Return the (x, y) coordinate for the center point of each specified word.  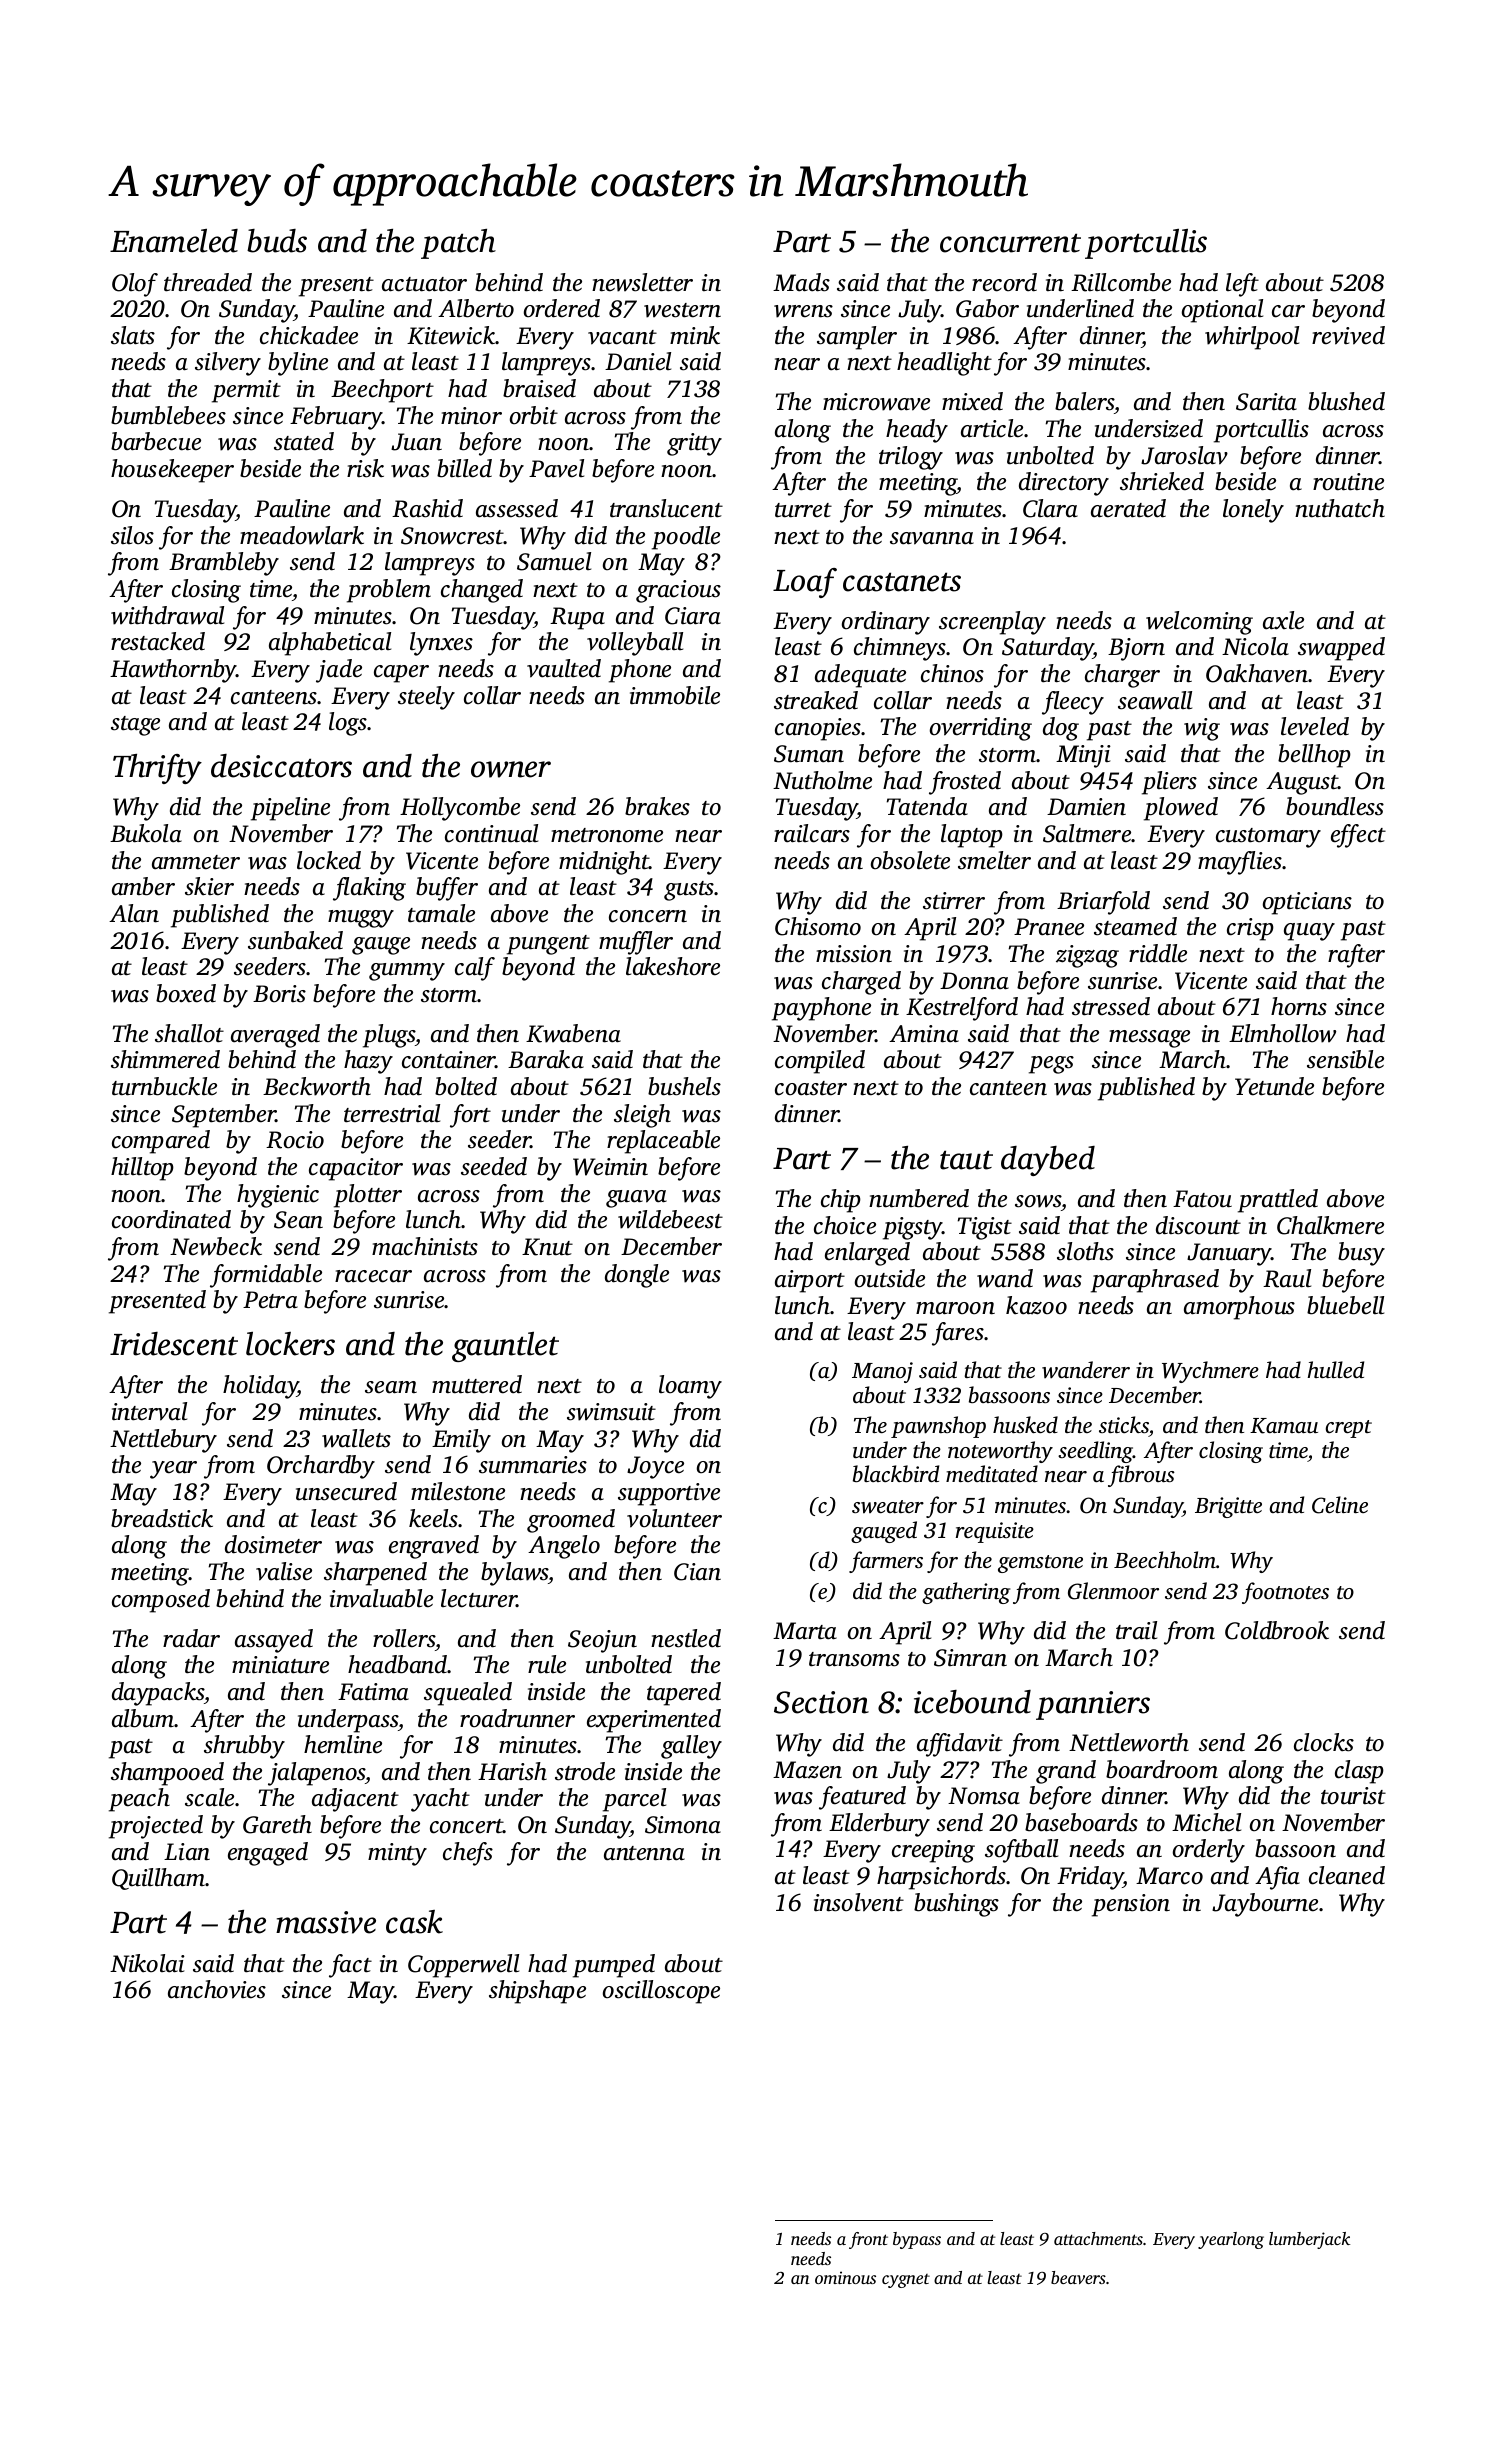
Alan (134, 913)
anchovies (217, 1989)
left (1242, 285)
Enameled (174, 241)
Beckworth (317, 1086)
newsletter (642, 282)
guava (636, 1199)
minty (397, 1854)
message (1149, 1039)
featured (862, 1798)
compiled (820, 1062)
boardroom (1162, 1769)
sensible (1345, 1059)
